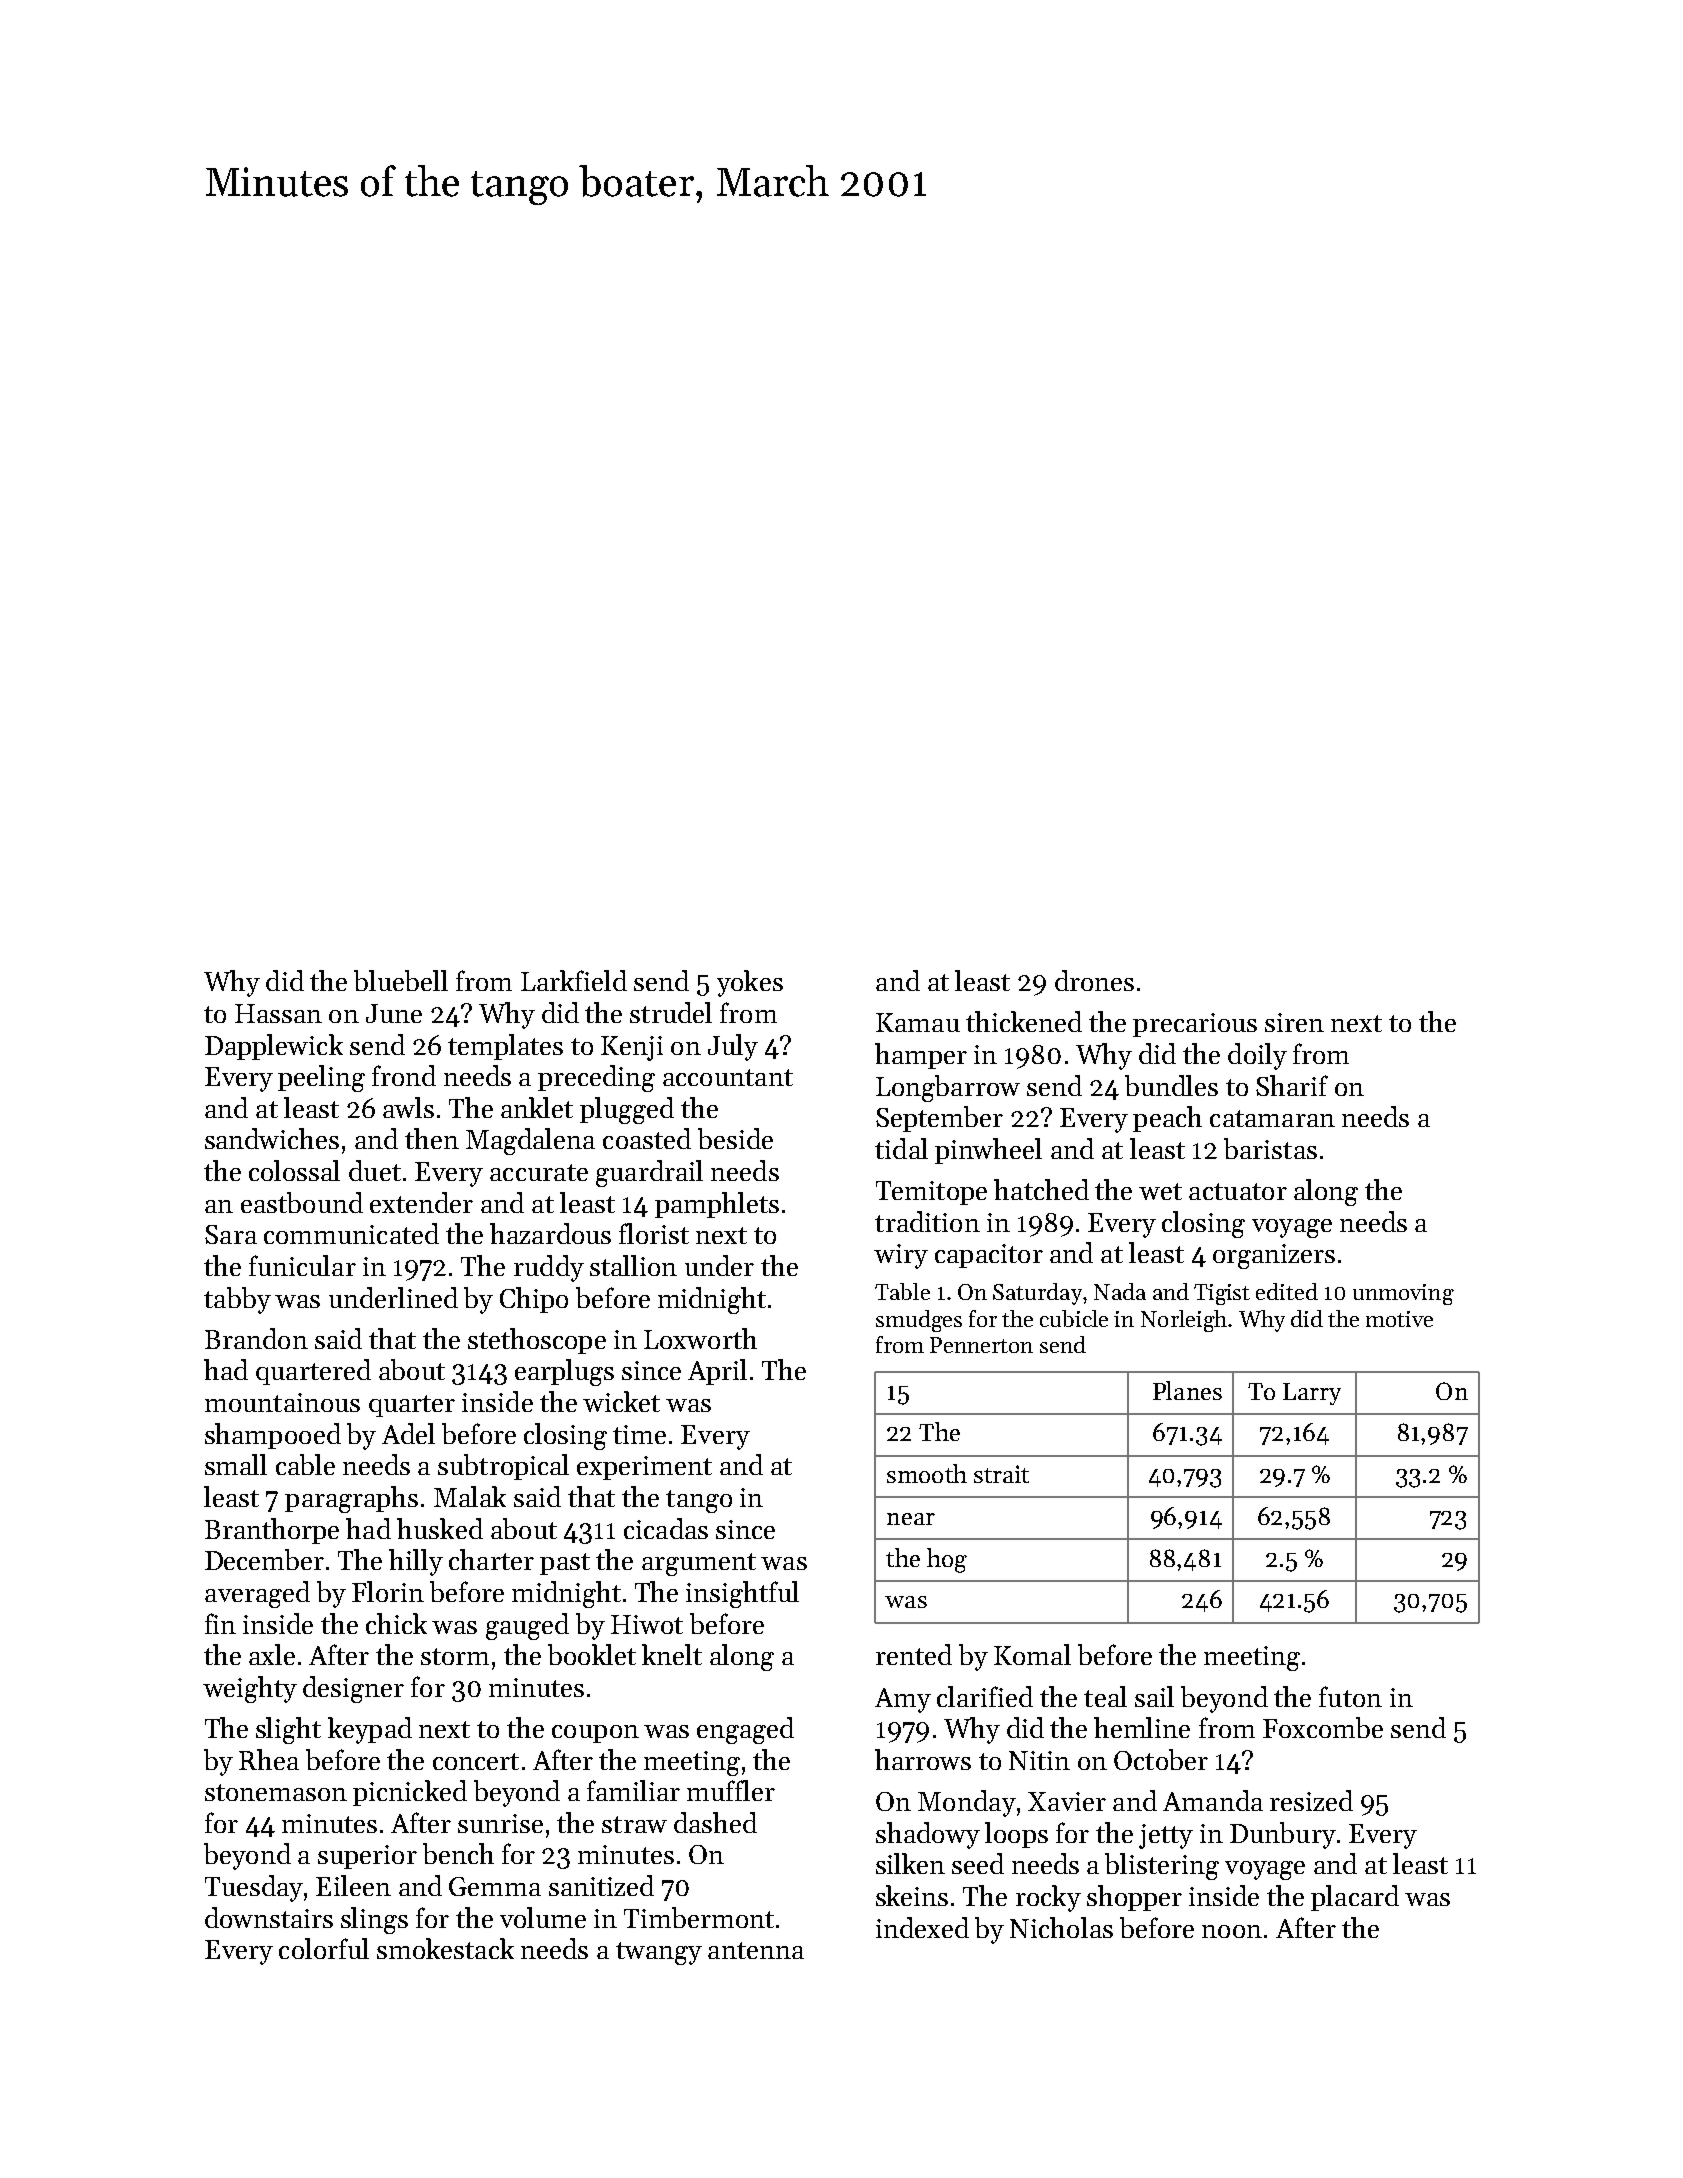 Image resolution: width=1683 pixels, height=2178 pixels. I want to click on Xavier, so click(1067, 1801).
